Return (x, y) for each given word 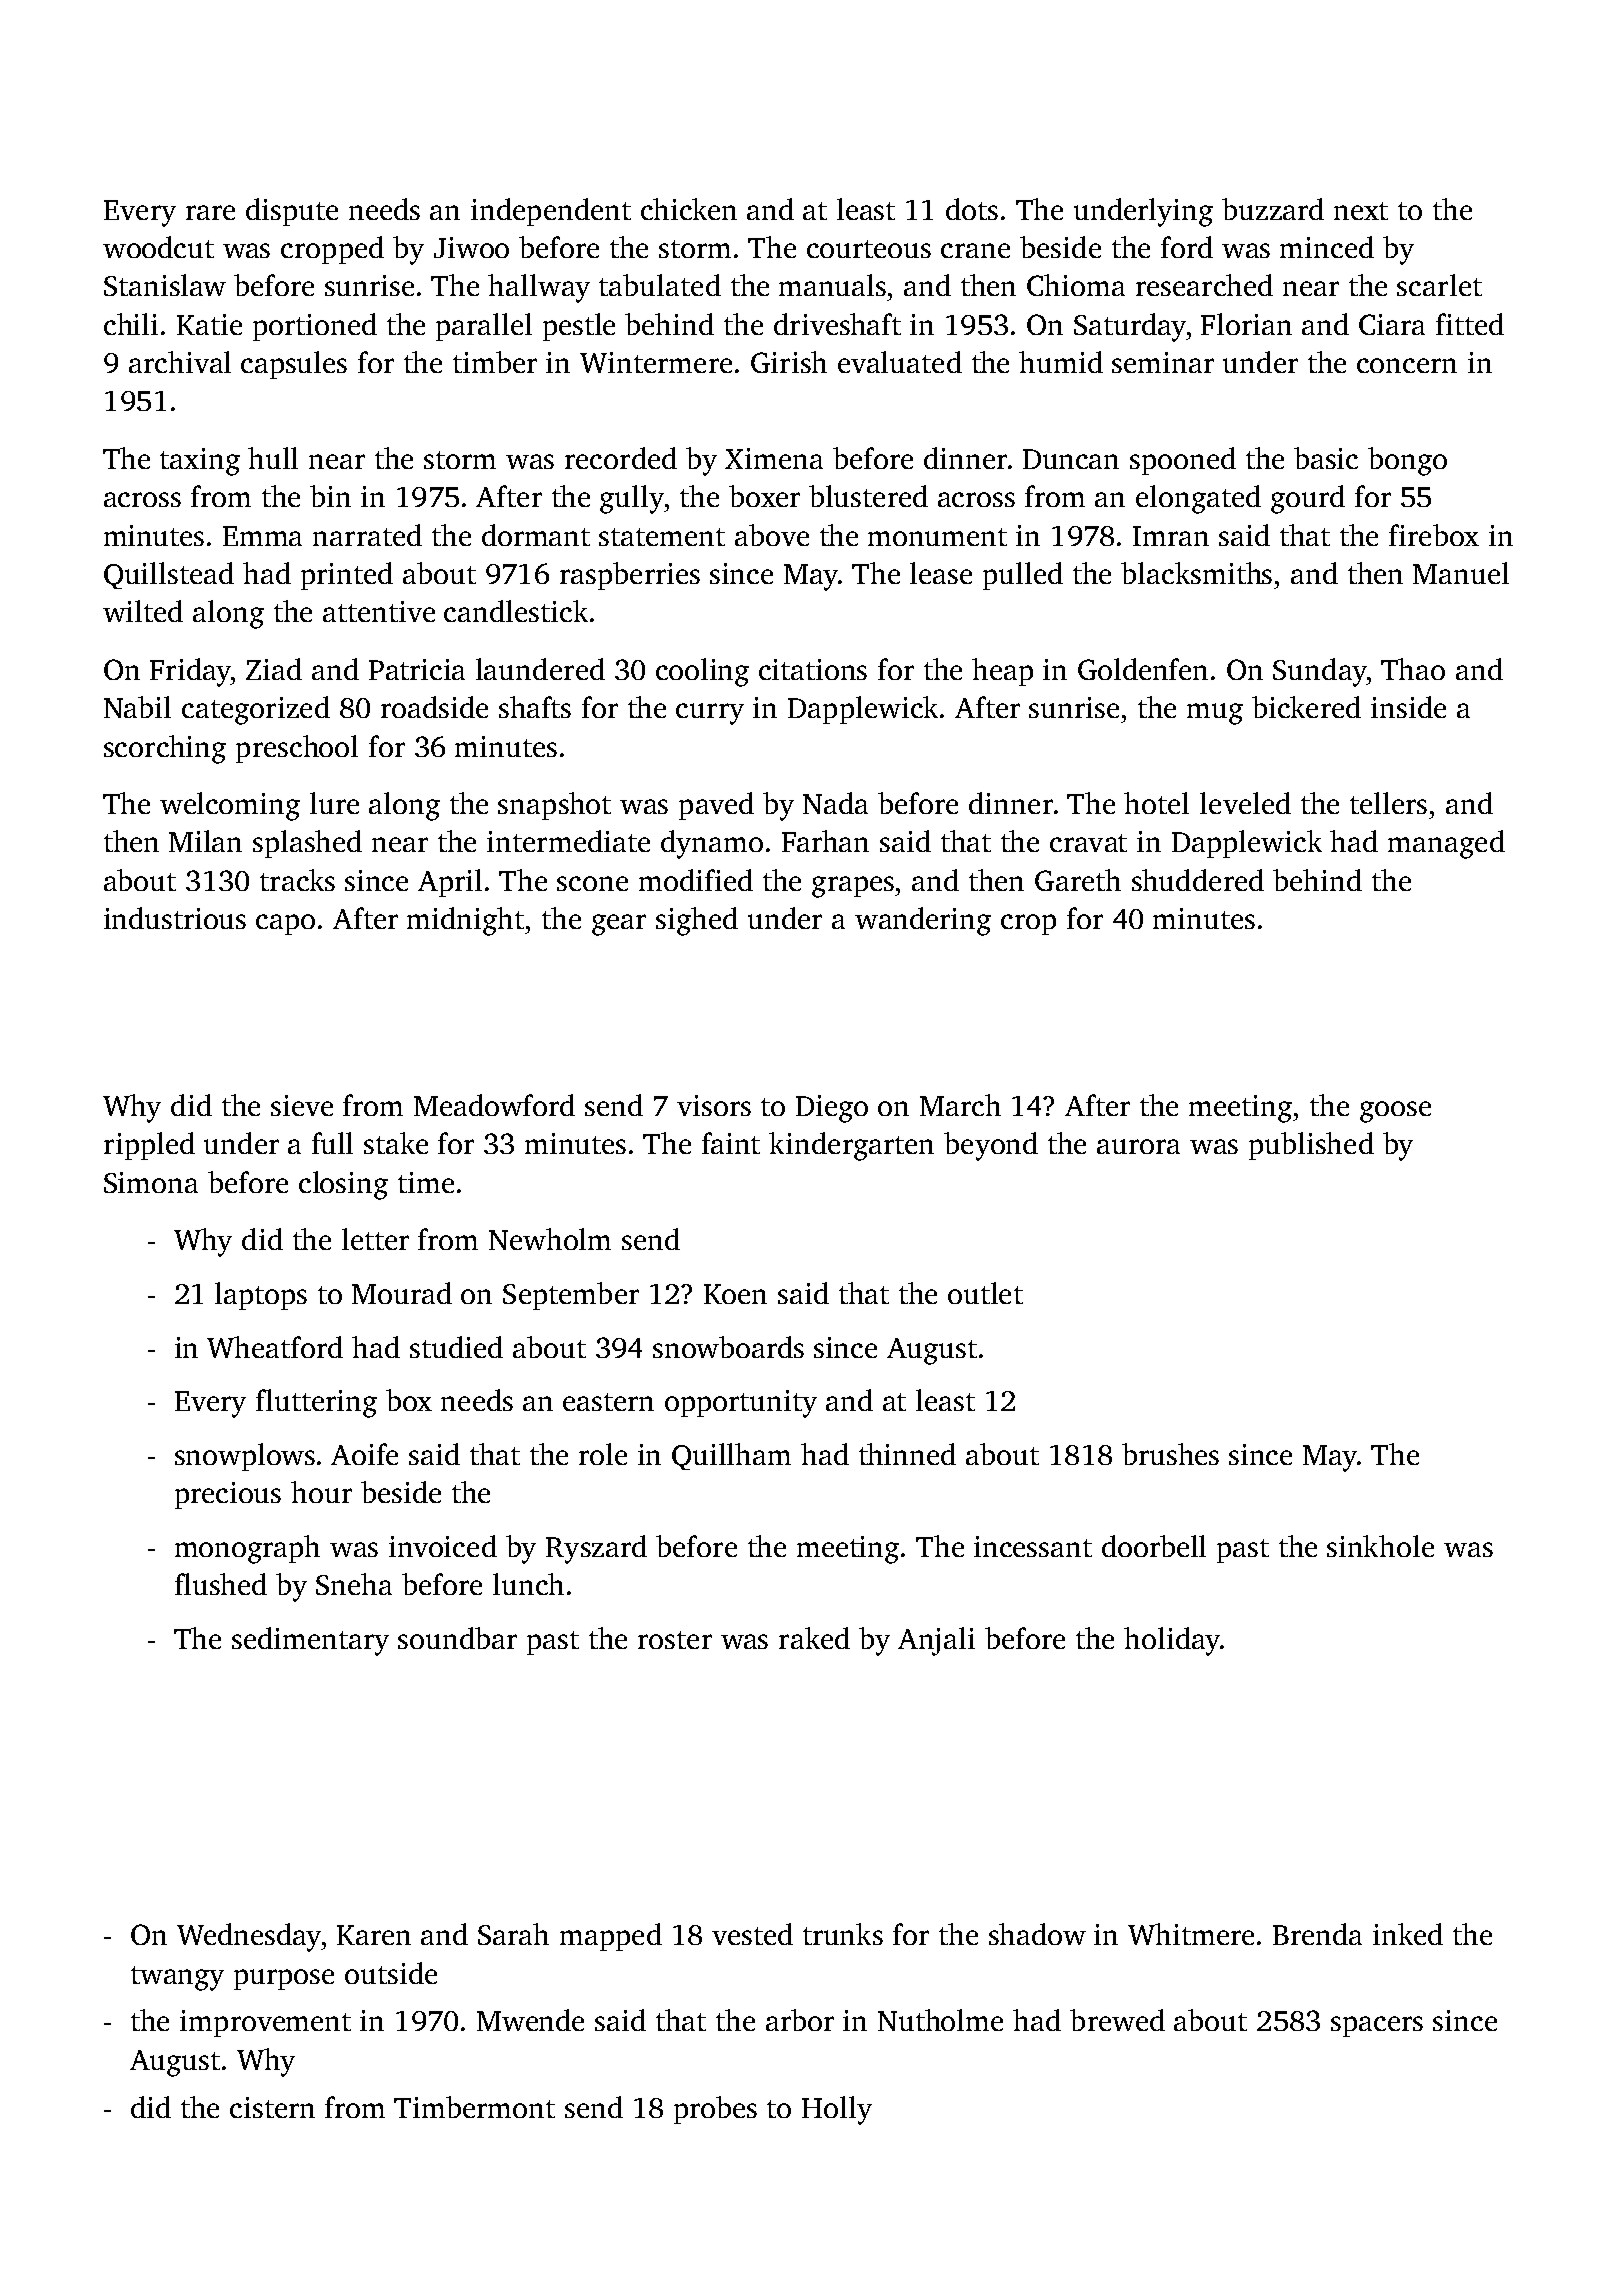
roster (675, 1640)
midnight (465, 921)
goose (1395, 1112)
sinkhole (1380, 1546)
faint (731, 1143)
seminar (1163, 362)
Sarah (513, 1934)
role (603, 1454)
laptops (261, 1296)
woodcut (158, 247)
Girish (789, 362)
